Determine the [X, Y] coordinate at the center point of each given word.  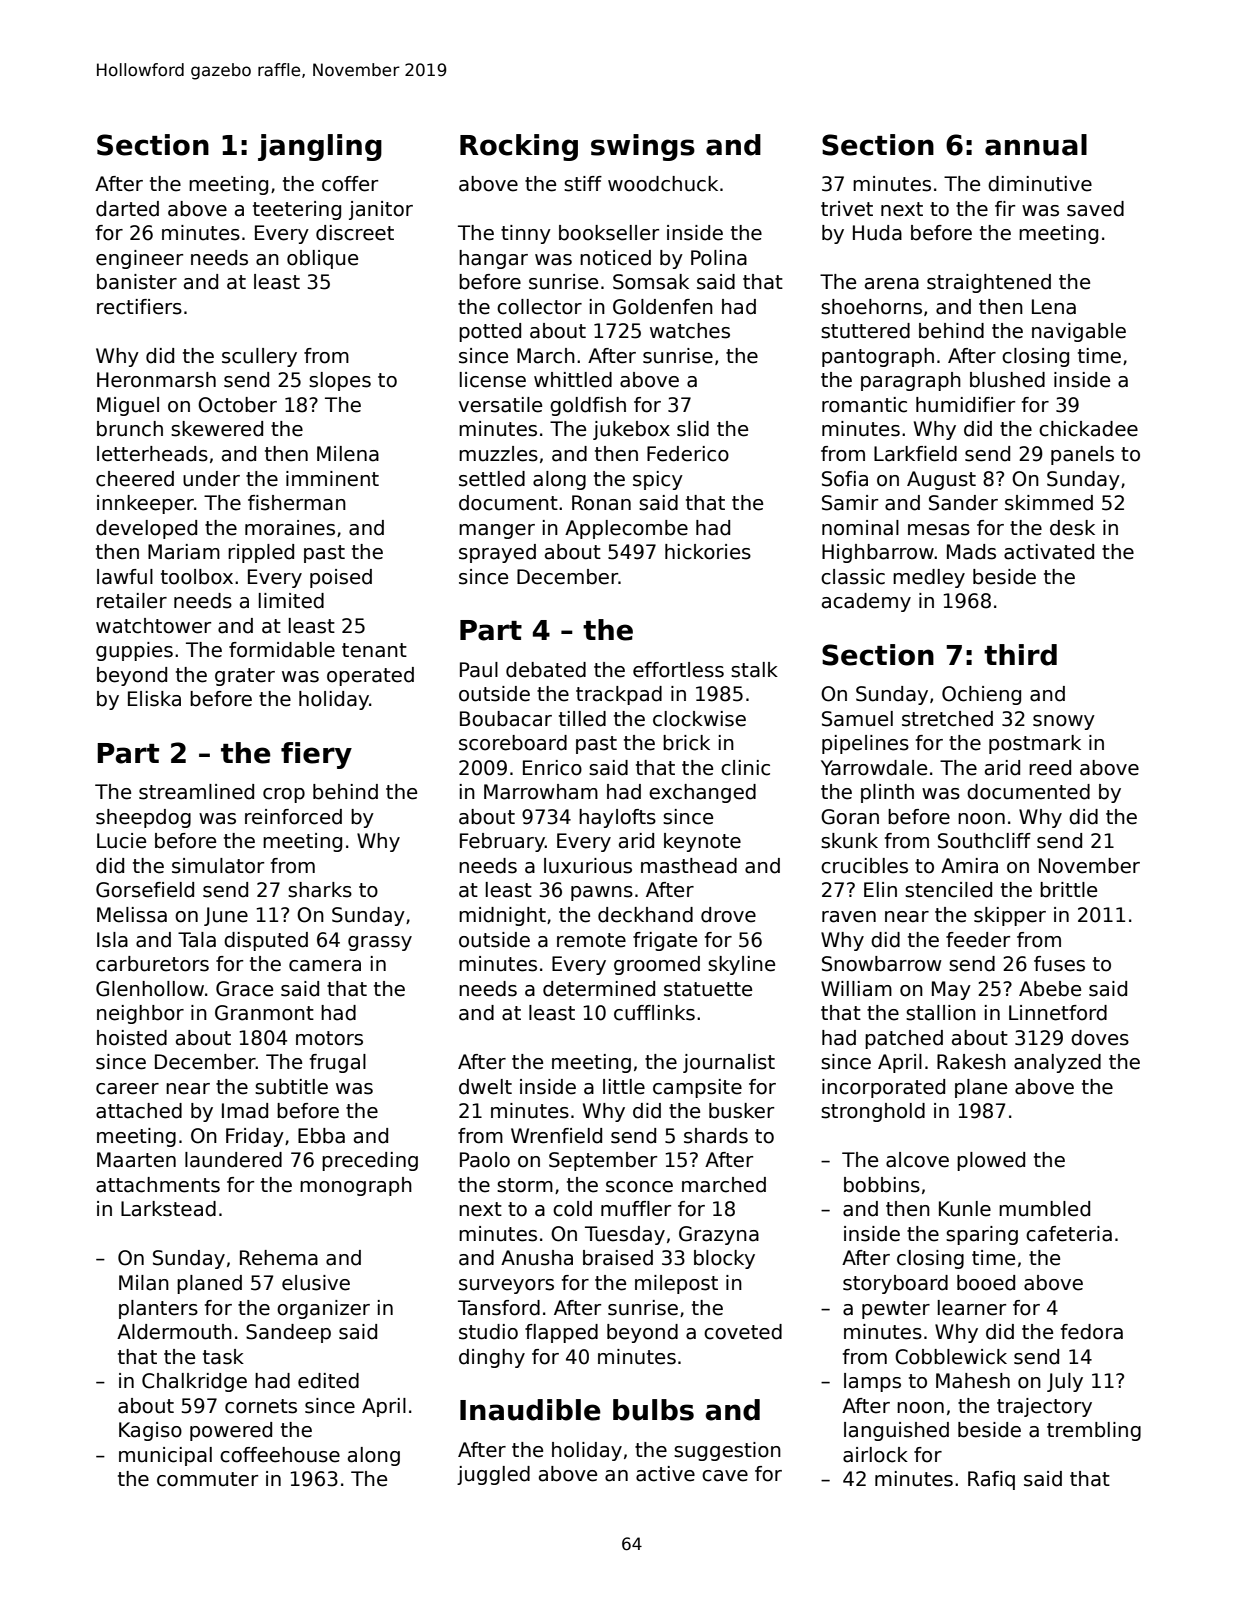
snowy [1064, 722]
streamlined [196, 792]
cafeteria [1069, 1234]
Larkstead [168, 1209]
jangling [320, 147]
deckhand [645, 915]
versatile [500, 405]
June [226, 916]
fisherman [297, 503]
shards [716, 1136]
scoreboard [513, 743]
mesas [939, 530]
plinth [887, 793]
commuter [207, 1479]
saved [1095, 209]
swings [643, 147]
